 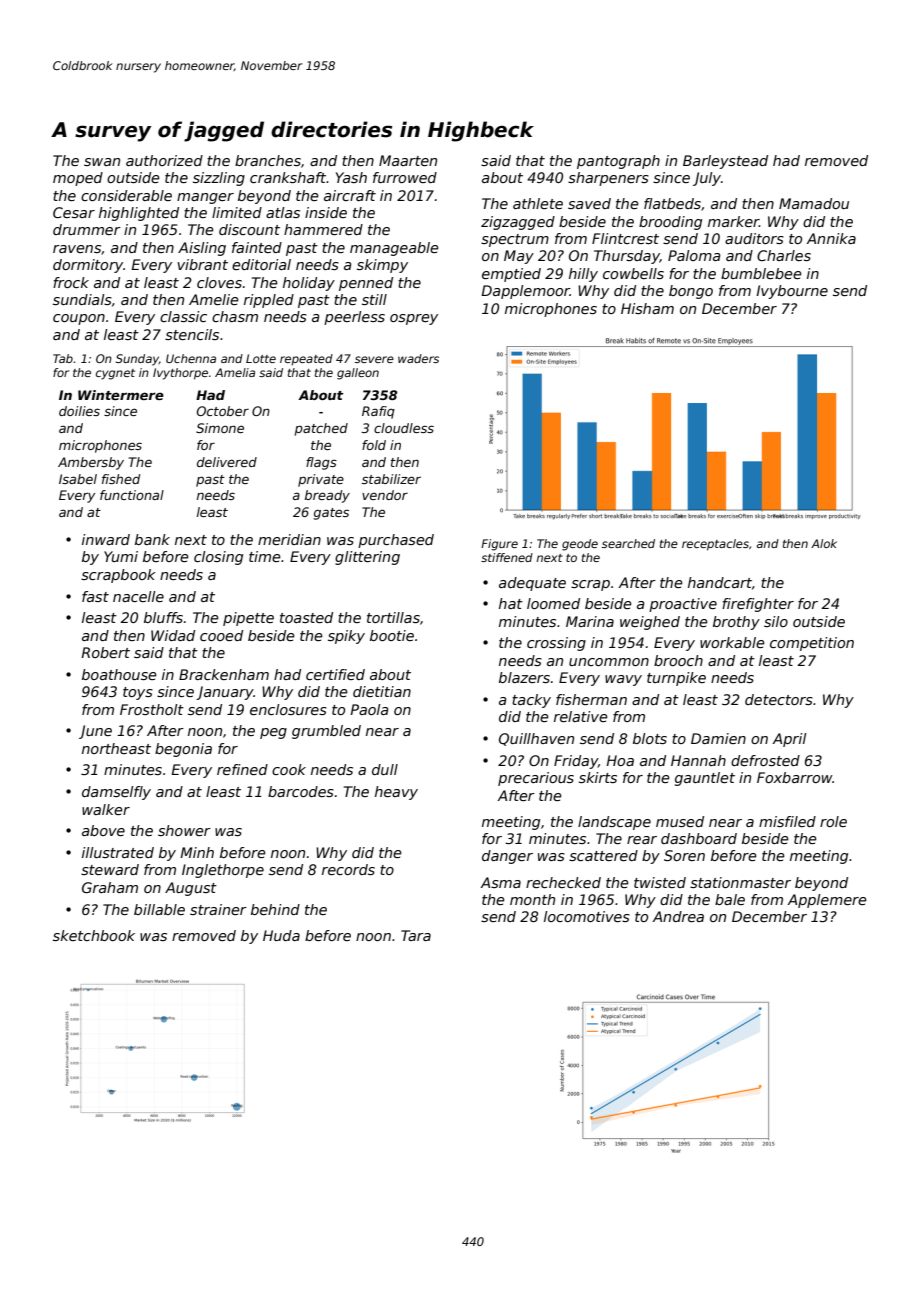 What do you see at coordinates (91, 463) in the document?
I see `Ambersby` at bounding box center [91, 463].
